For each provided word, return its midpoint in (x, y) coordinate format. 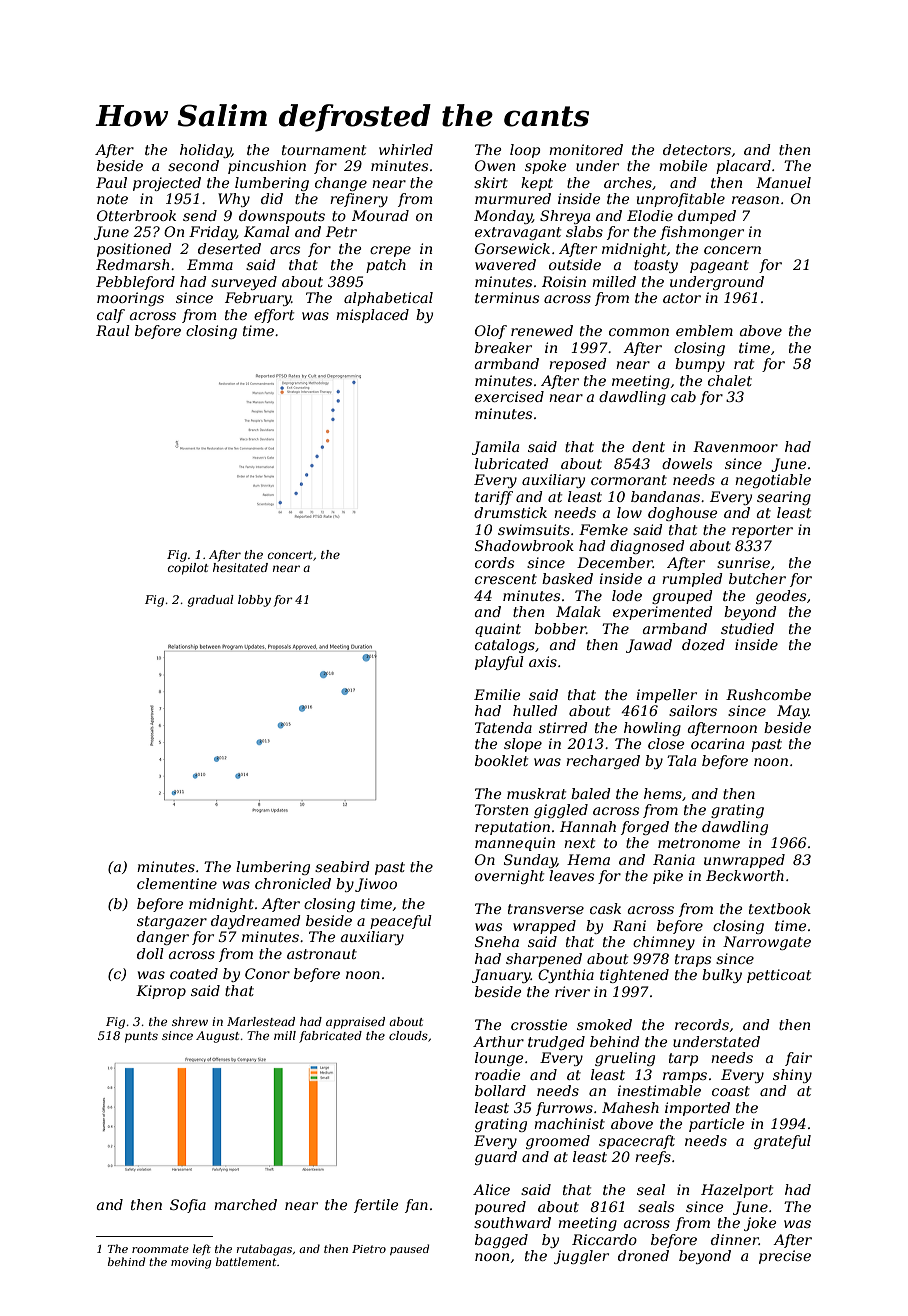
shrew (190, 1021)
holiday (206, 151)
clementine (177, 883)
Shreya (565, 217)
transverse (546, 909)
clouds (408, 1035)
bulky (722, 976)
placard (743, 167)
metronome (699, 843)
